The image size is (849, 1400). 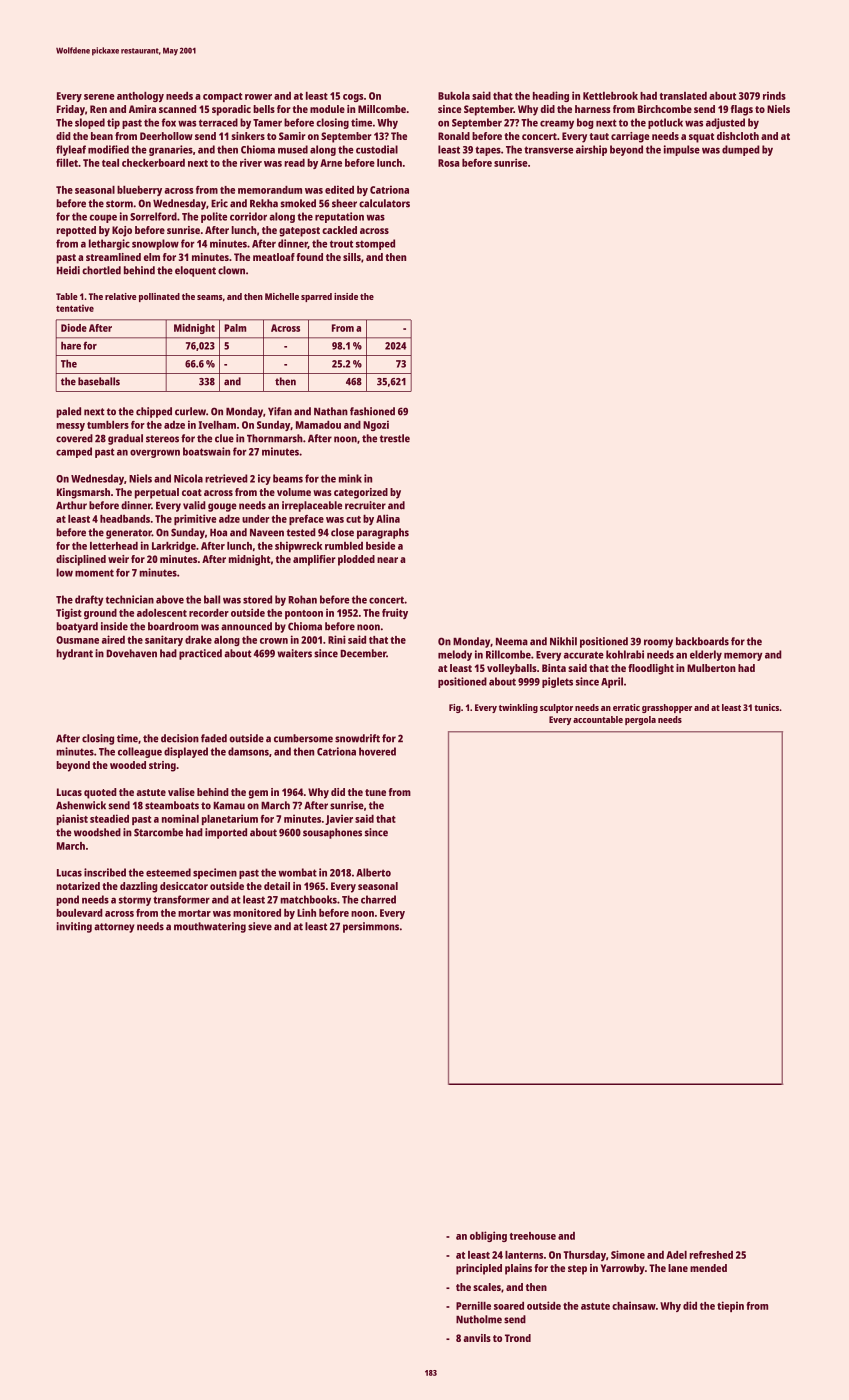 I want to click on roomy, so click(x=658, y=643).
